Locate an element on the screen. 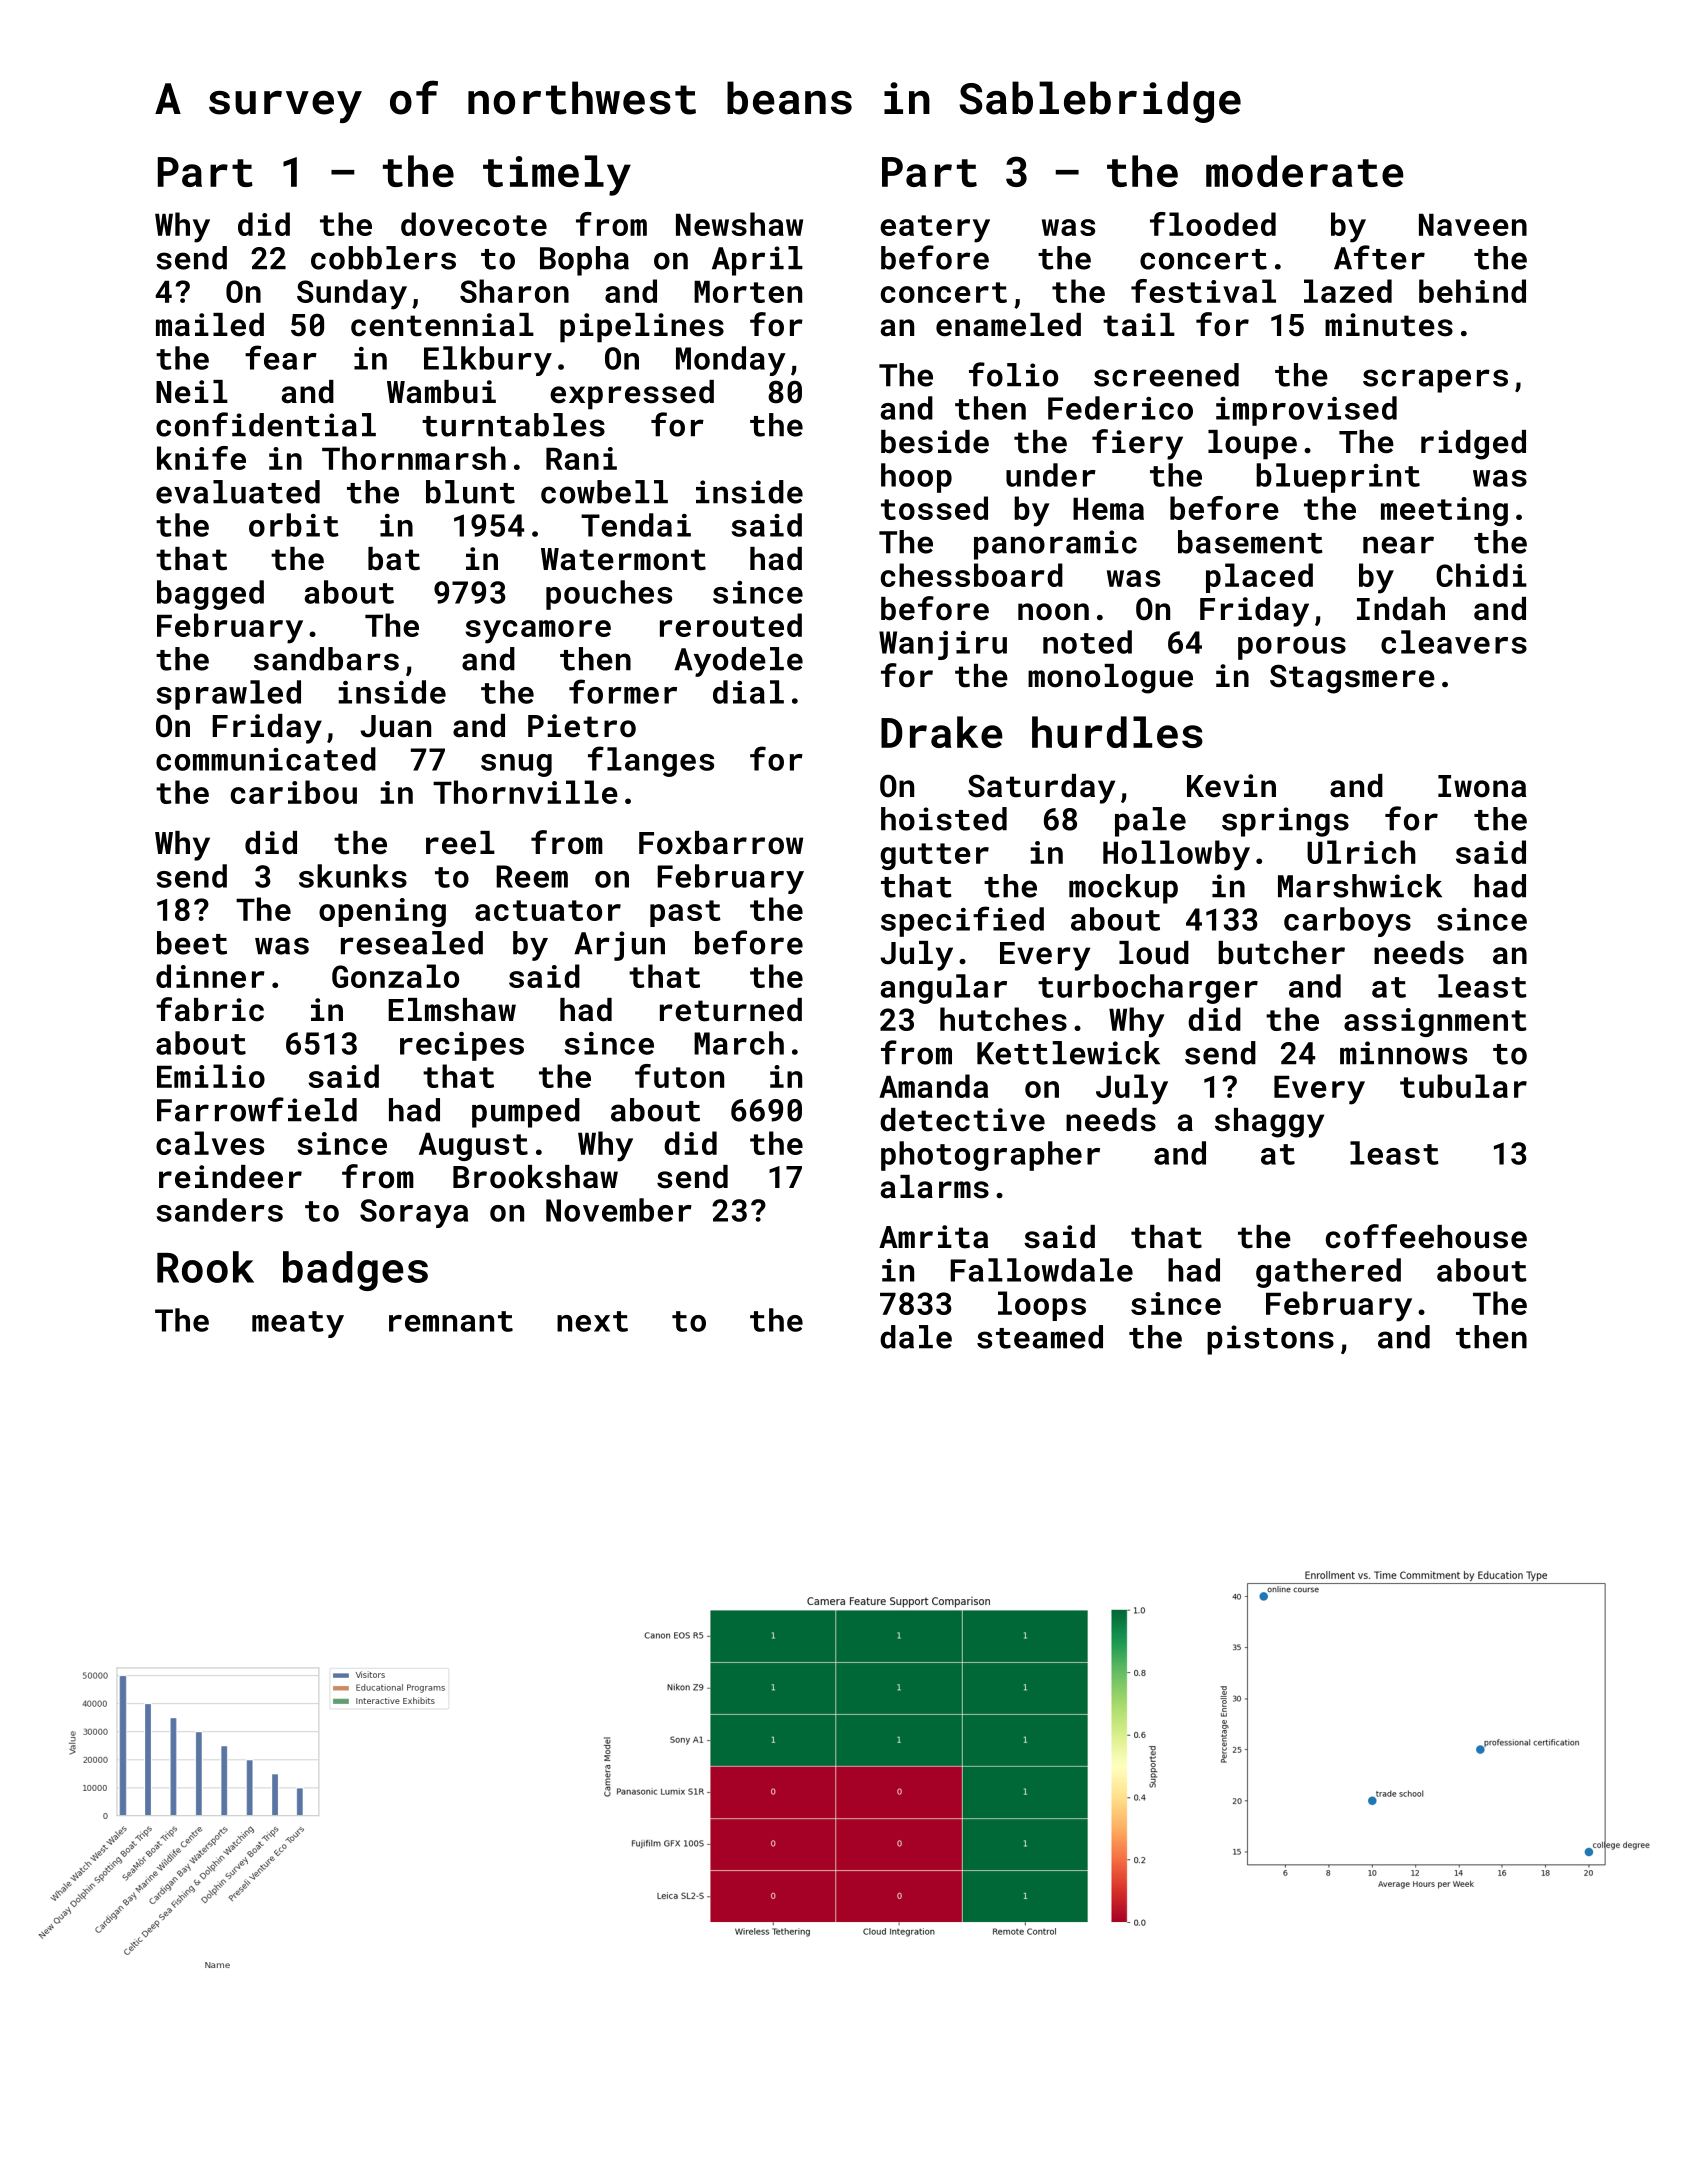  ridged is located at coordinates (1473, 445).
